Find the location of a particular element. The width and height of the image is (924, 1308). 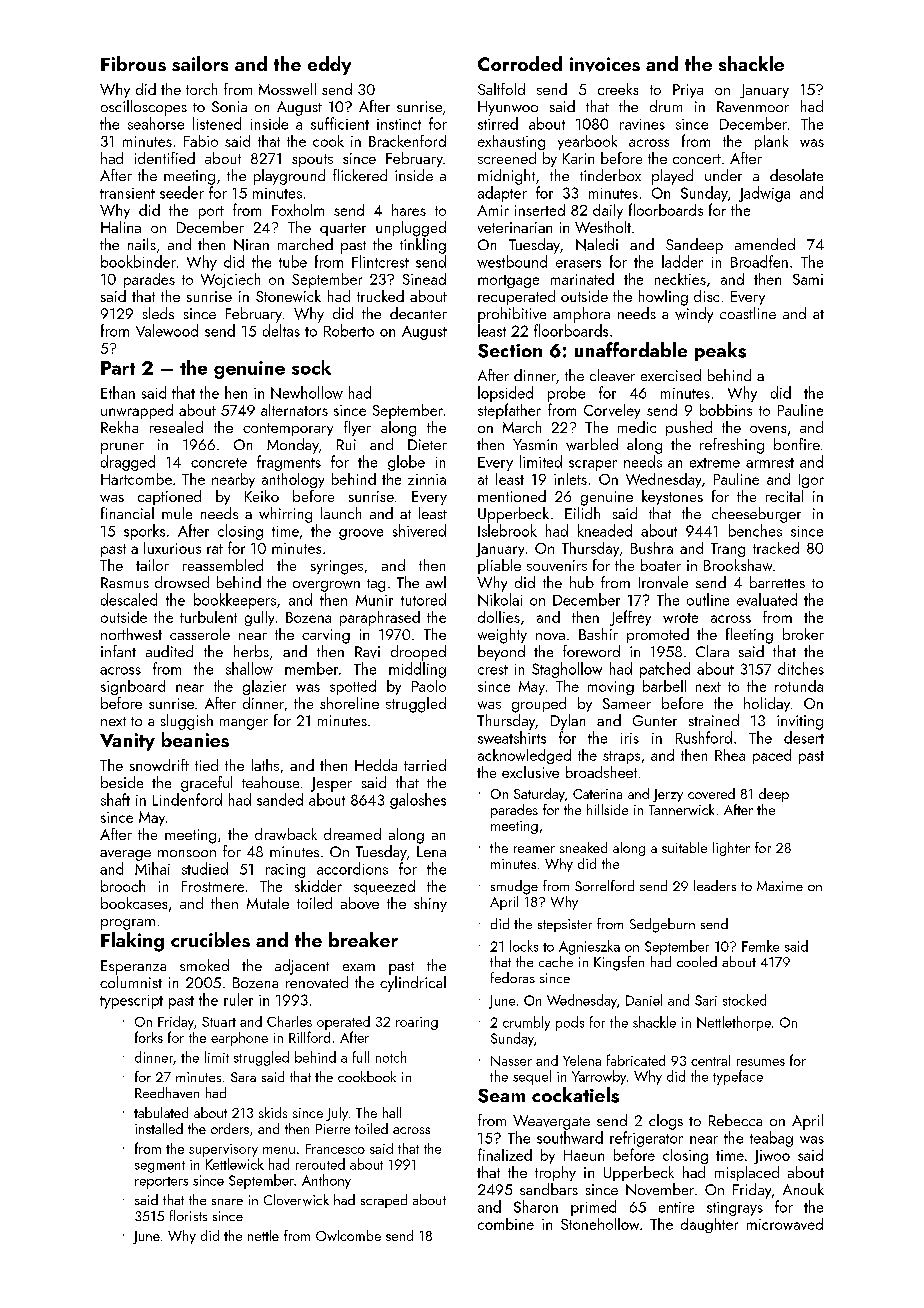

Priya is located at coordinates (688, 91).
